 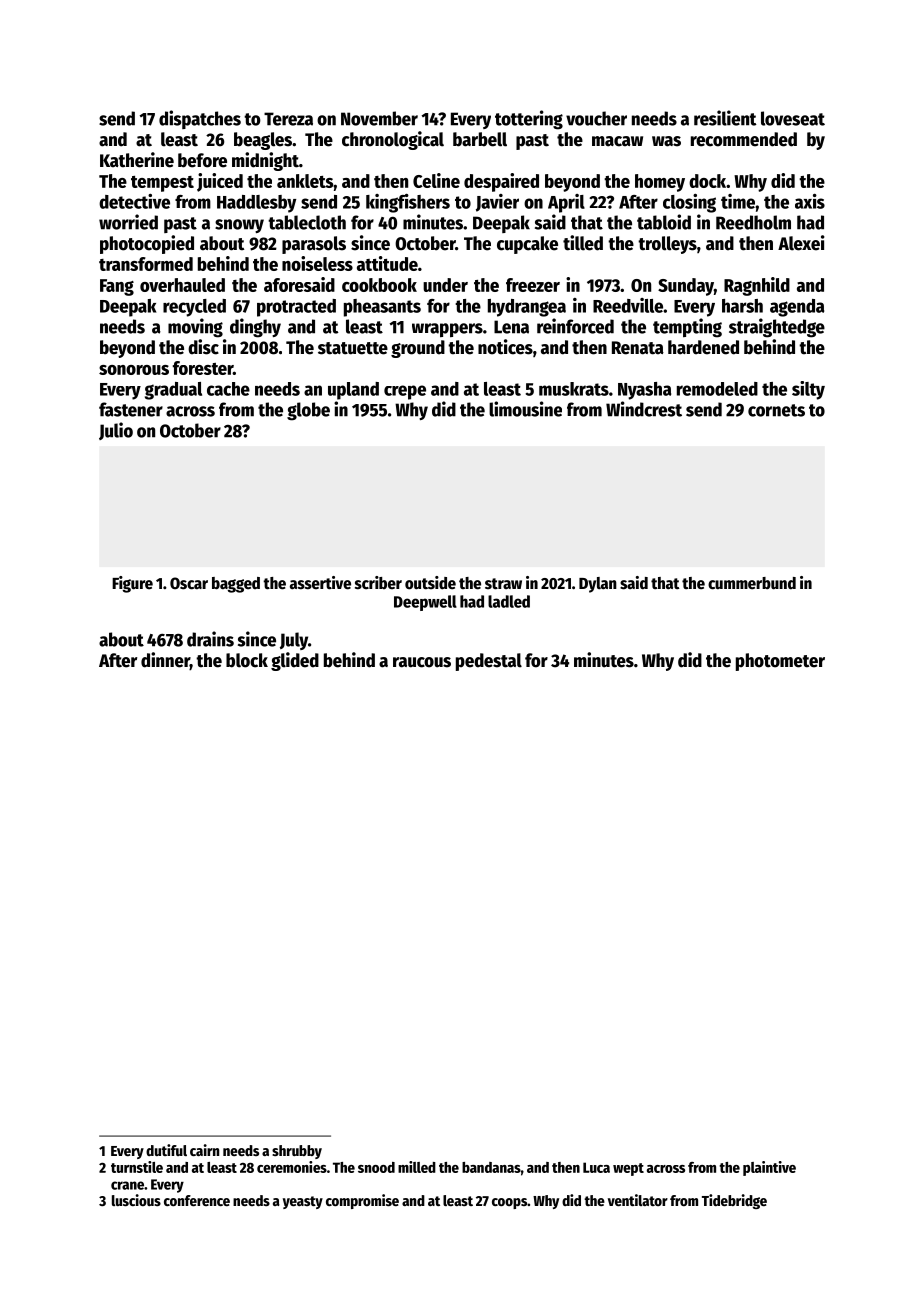 What do you see at coordinates (667, 245) in the screenshot?
I see `trolleys` at bounding box center [667, 245].
